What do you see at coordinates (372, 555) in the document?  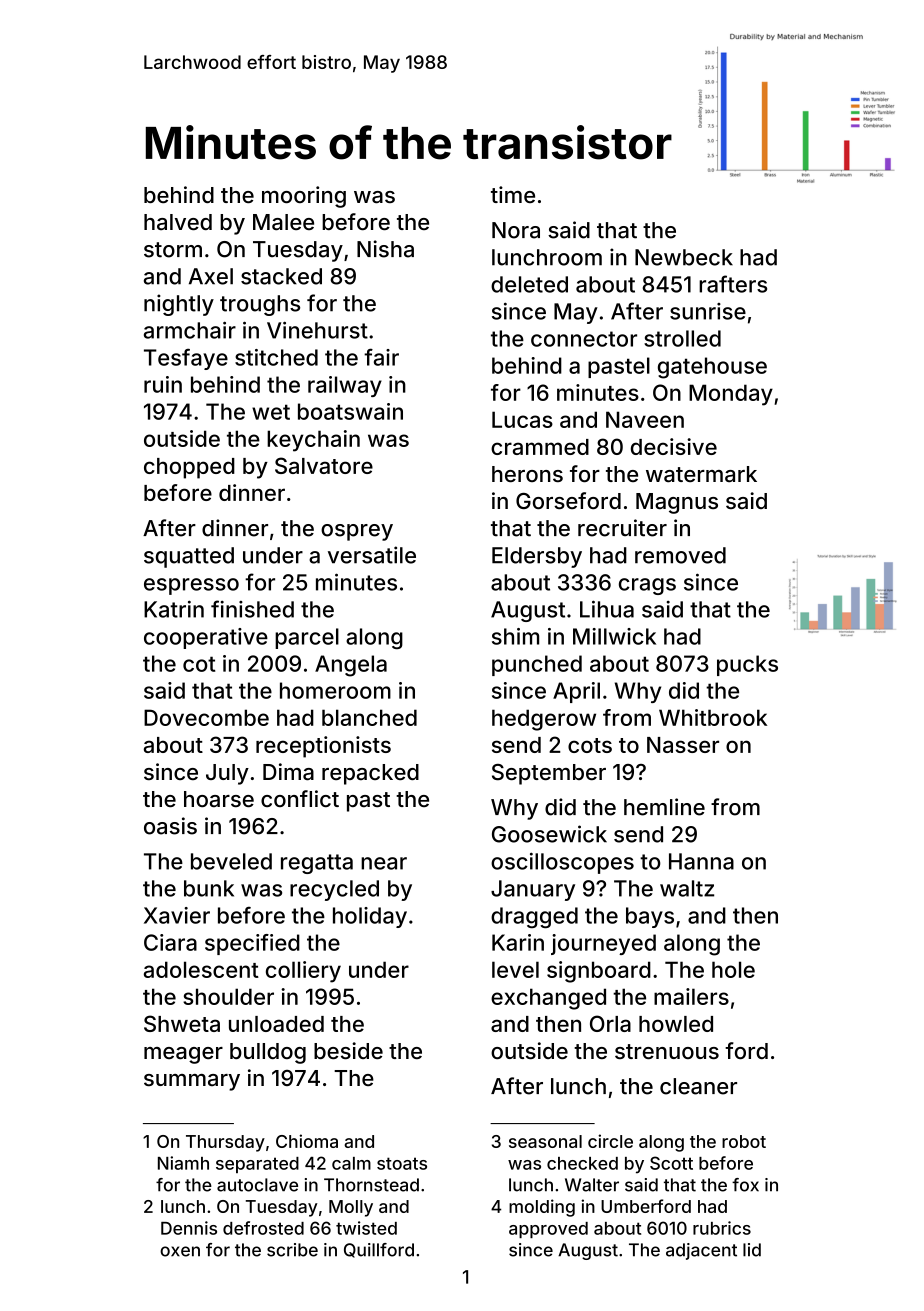 I see `versatile` at bounding box center [372, 555].
